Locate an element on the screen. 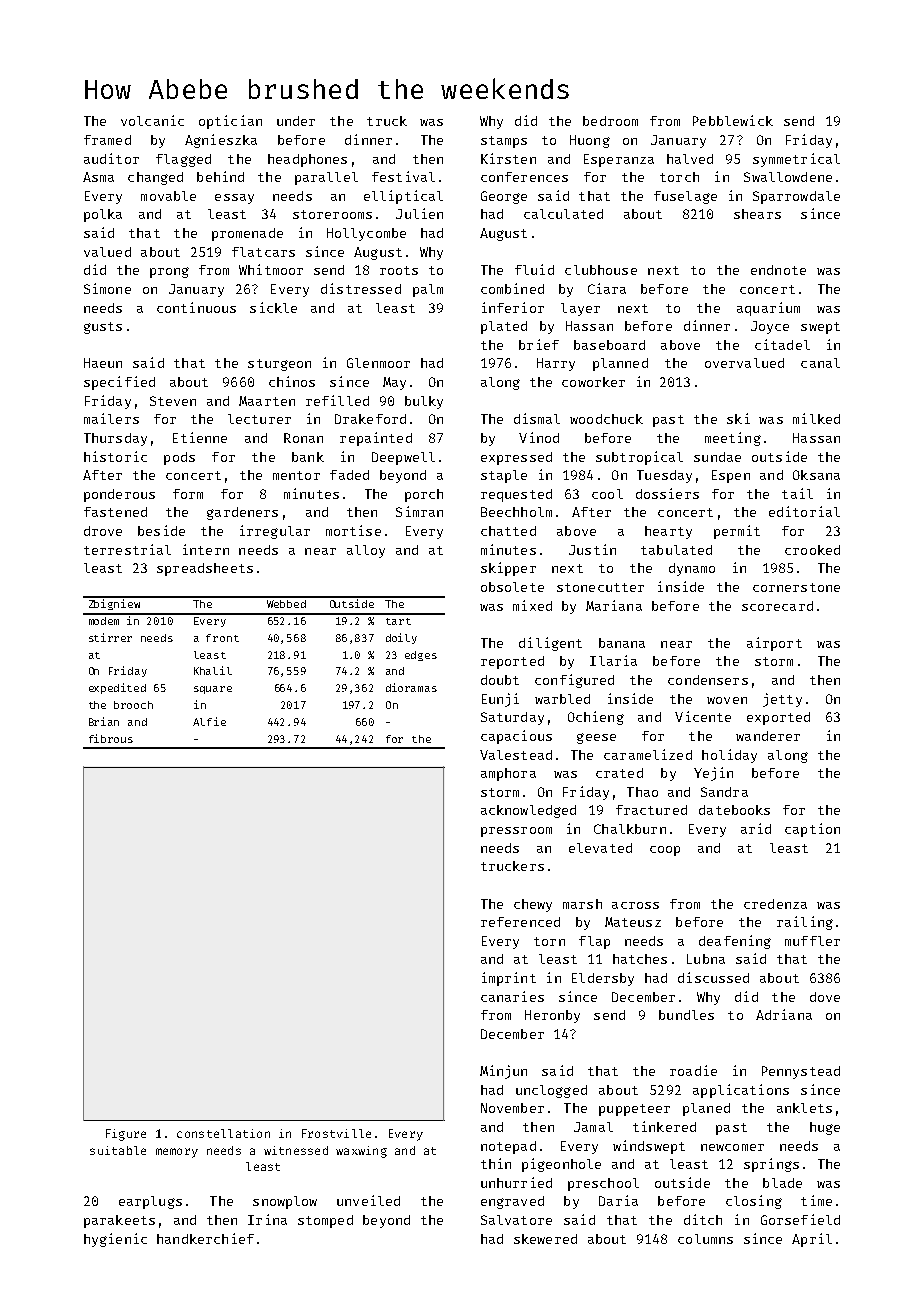  thin is located at coordinates (496, 1163).
